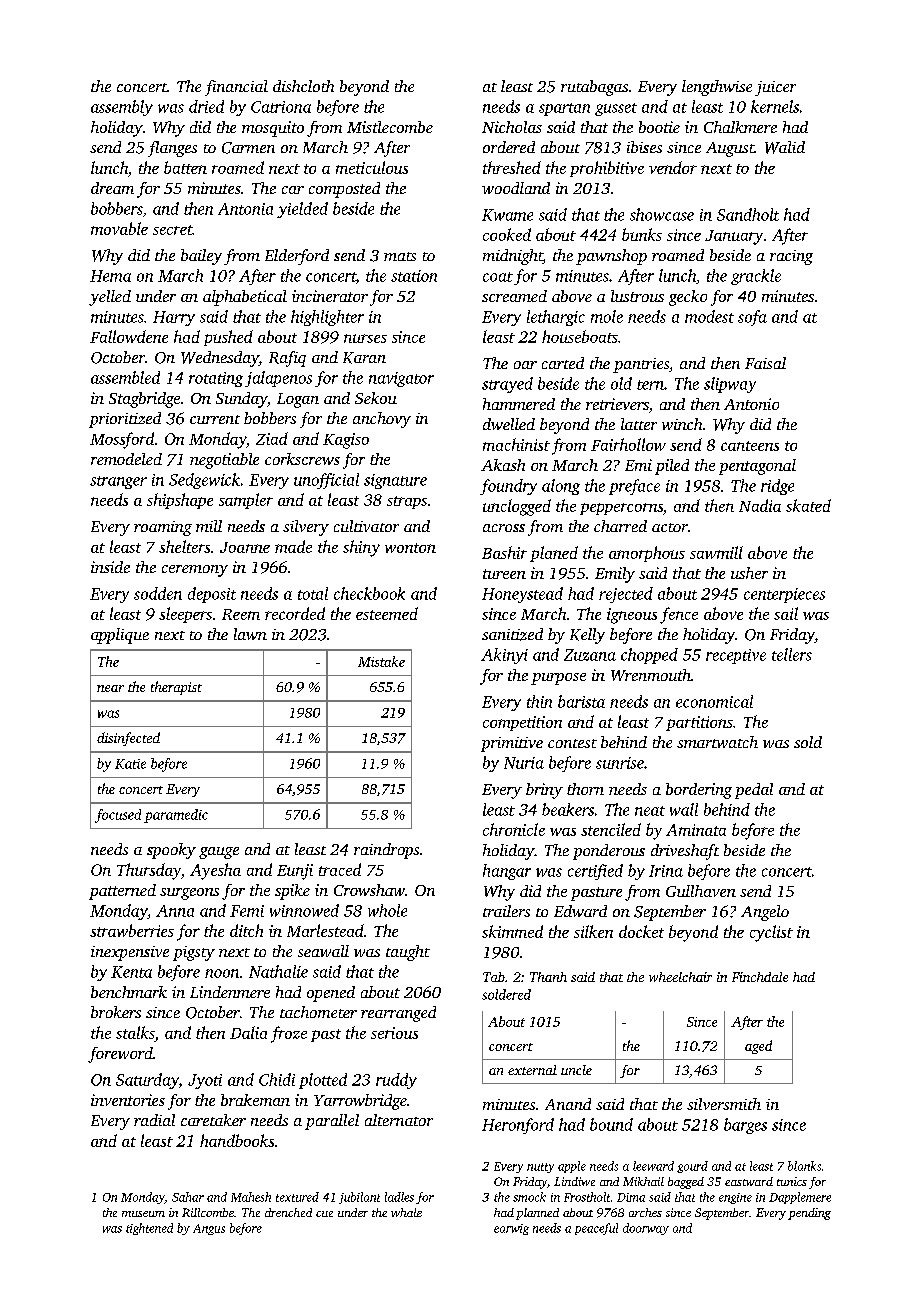  Describe the element at coordinates (185, 615) in the document. I see `sleepers` at that location.
